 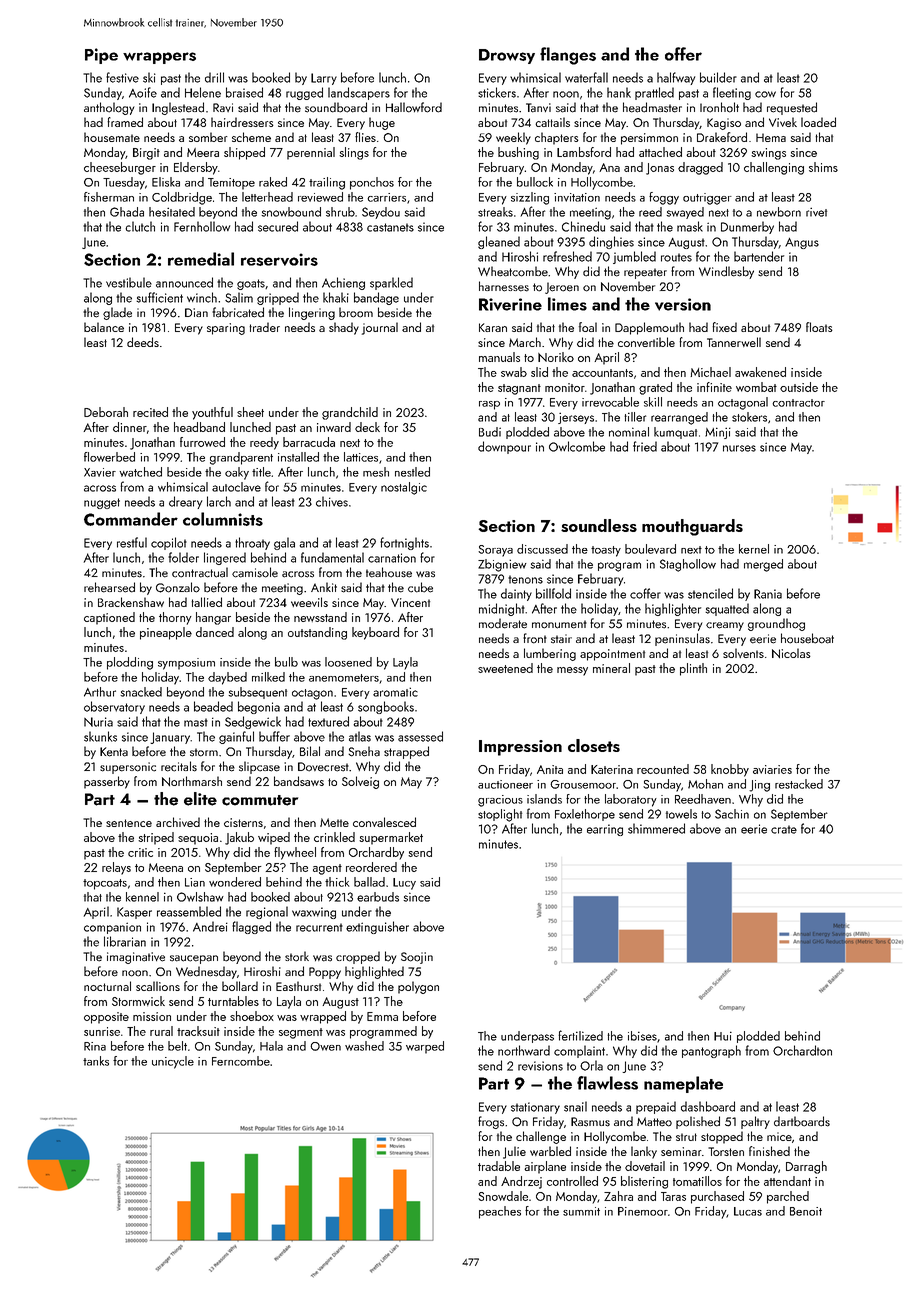 What do you see at coordinates (581, 1211) in the image?
I see `summit` at bounding box center [581, 1211].
